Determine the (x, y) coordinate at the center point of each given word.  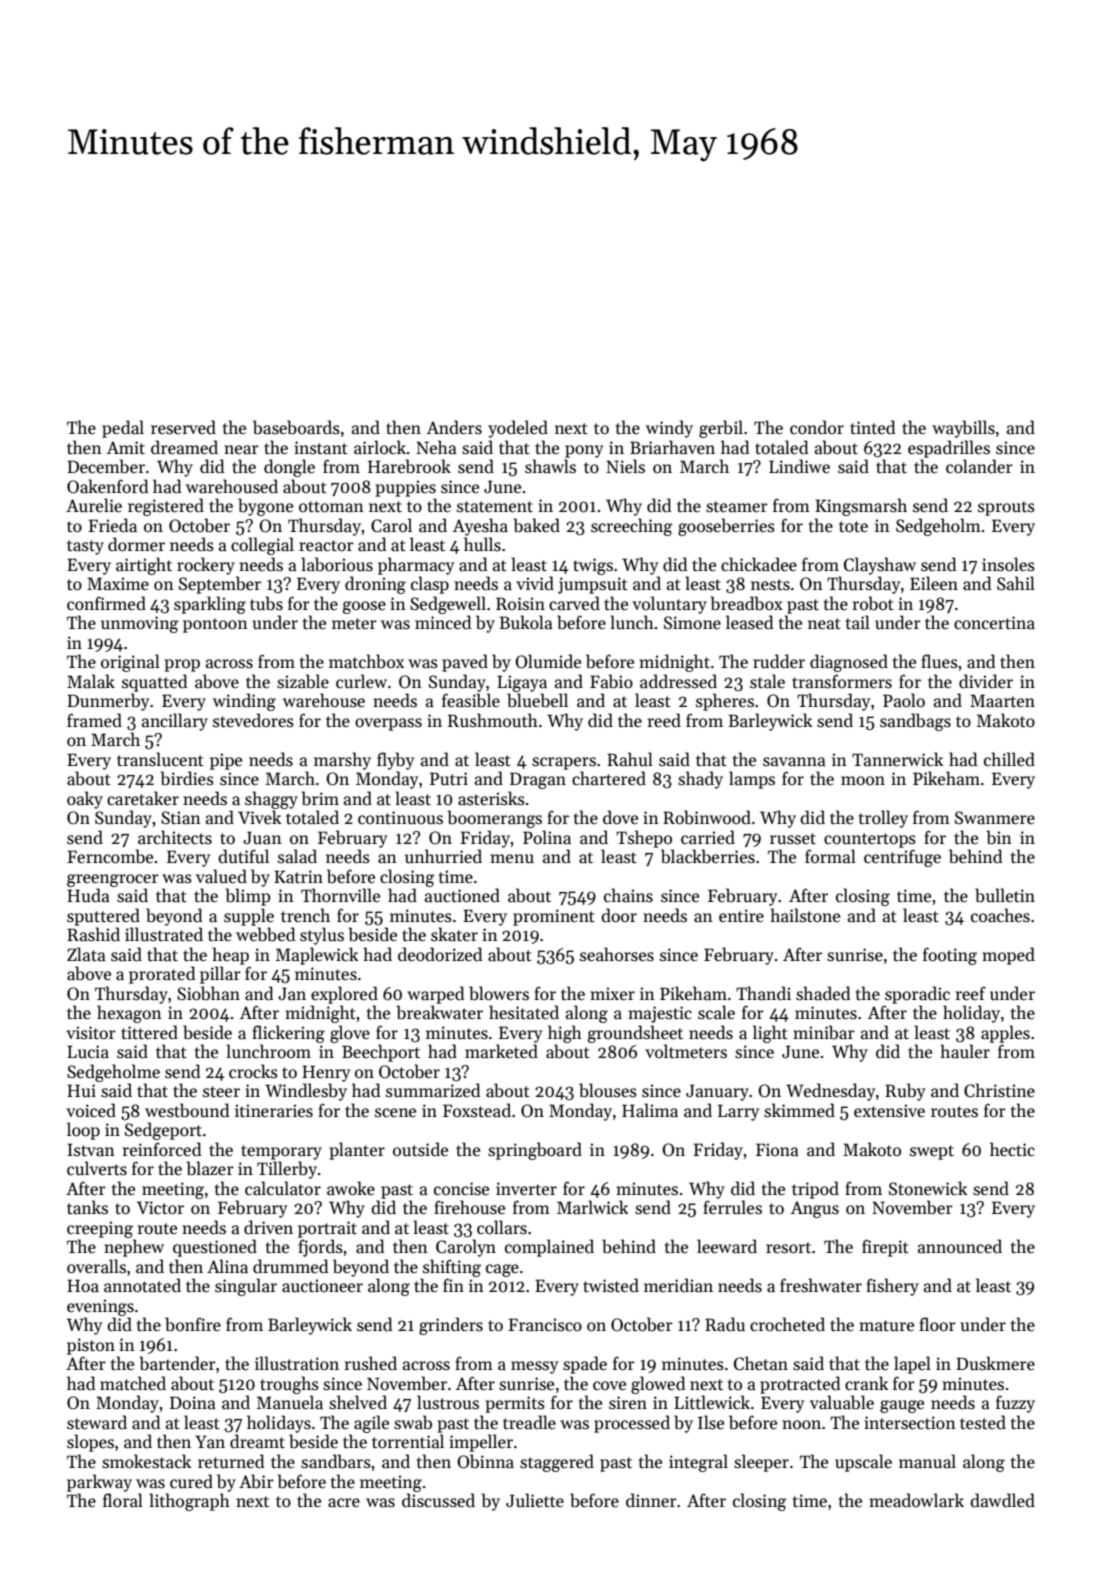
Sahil (1016, 583)
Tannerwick (897, 759)
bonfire (193, 1324)
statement (495, 507)
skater (454, 934)
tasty (85, 547)
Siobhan (208, 993)
